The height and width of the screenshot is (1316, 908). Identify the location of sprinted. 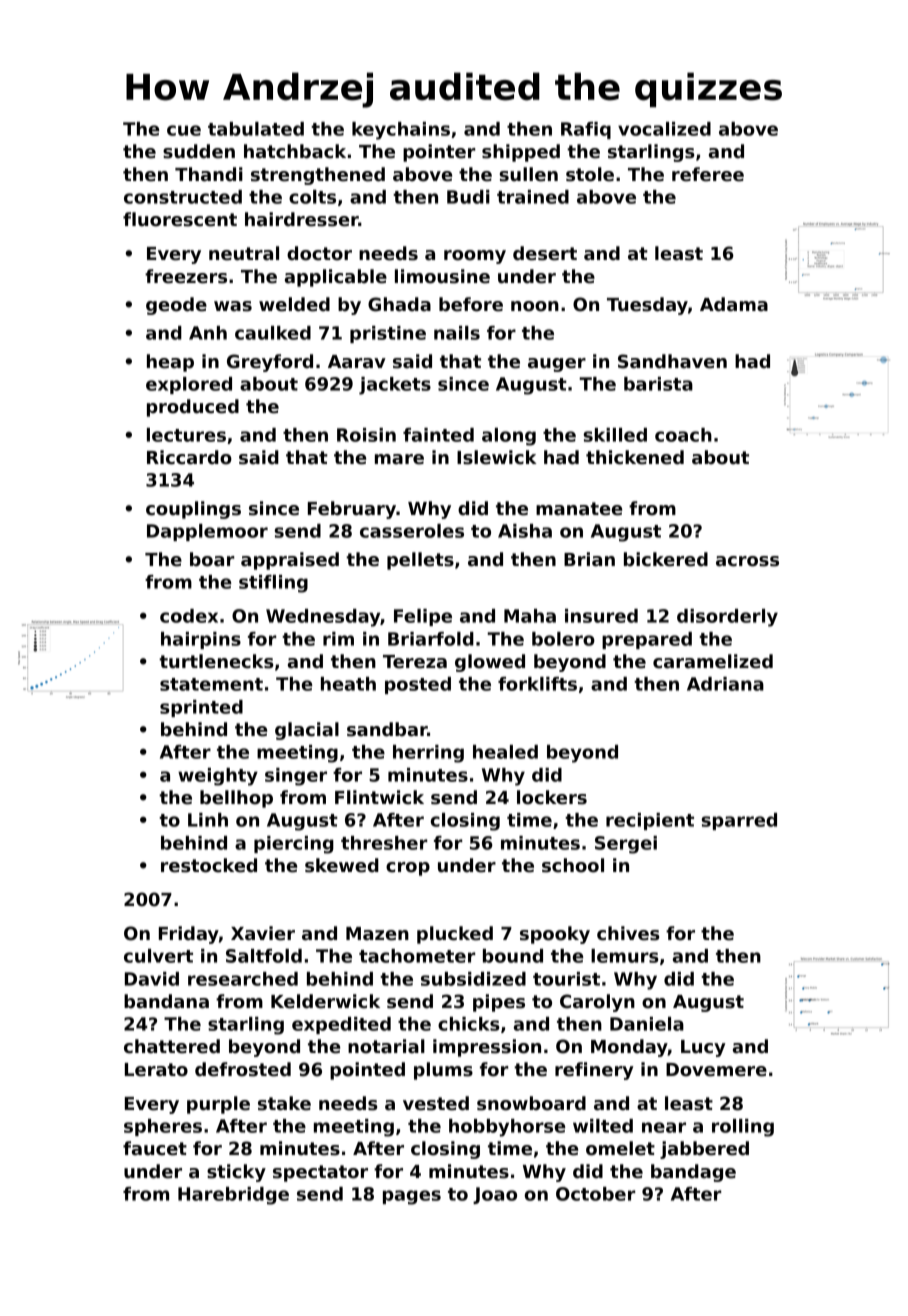
(201, 708).
